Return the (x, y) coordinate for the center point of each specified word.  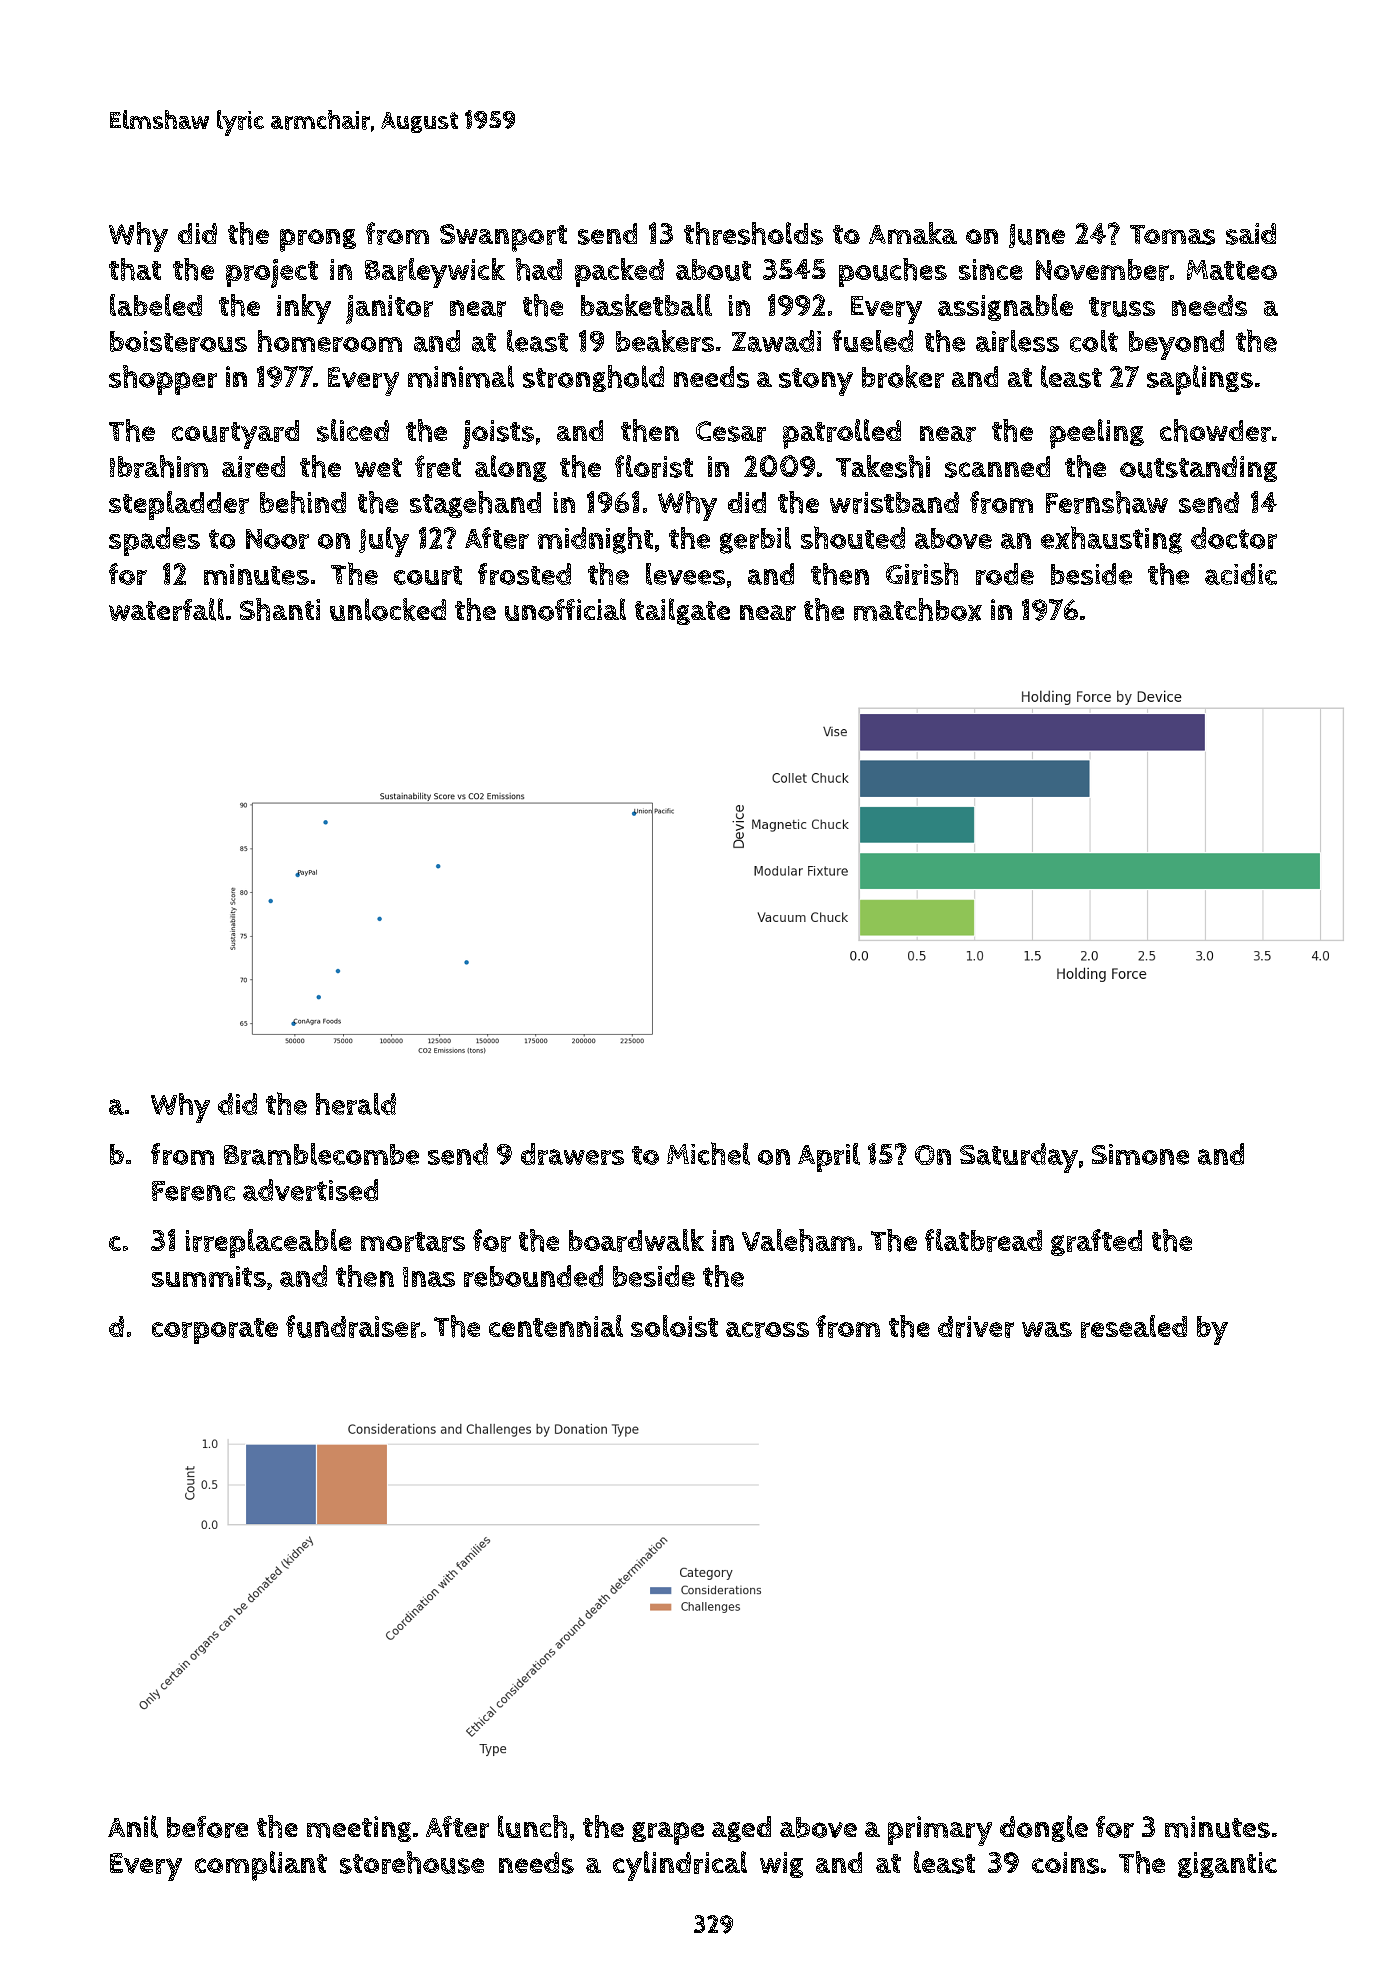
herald (356, 1104)
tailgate (682, 611)
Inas (429, 1277)
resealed (1134, 1326)
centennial (556, 1326)
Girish (922, 573)
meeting (359, 1829)
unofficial (565, 609)
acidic (1241, 574)
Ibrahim (159, 466)
